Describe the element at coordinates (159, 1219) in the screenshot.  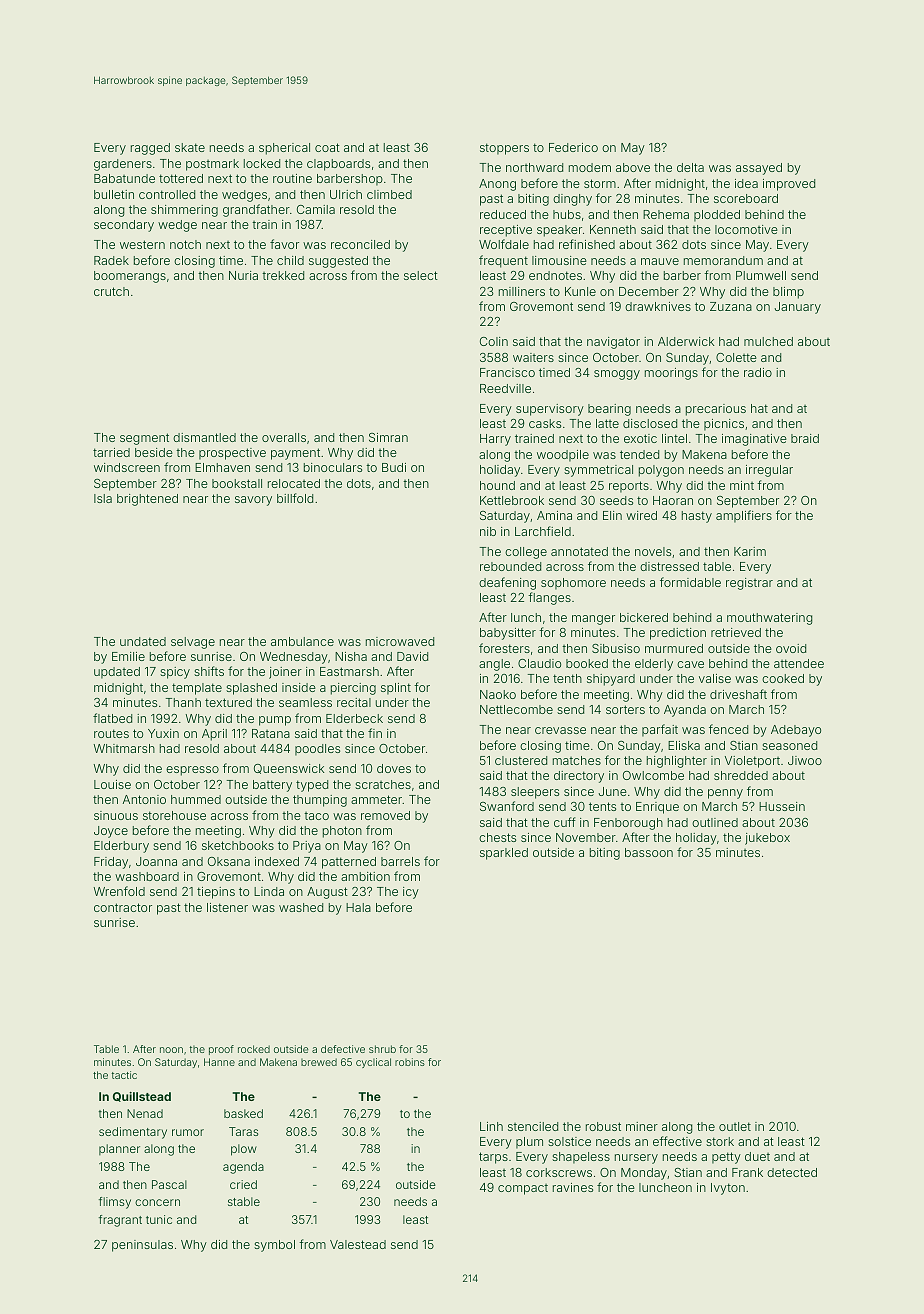
I see `tunic` at that location.
